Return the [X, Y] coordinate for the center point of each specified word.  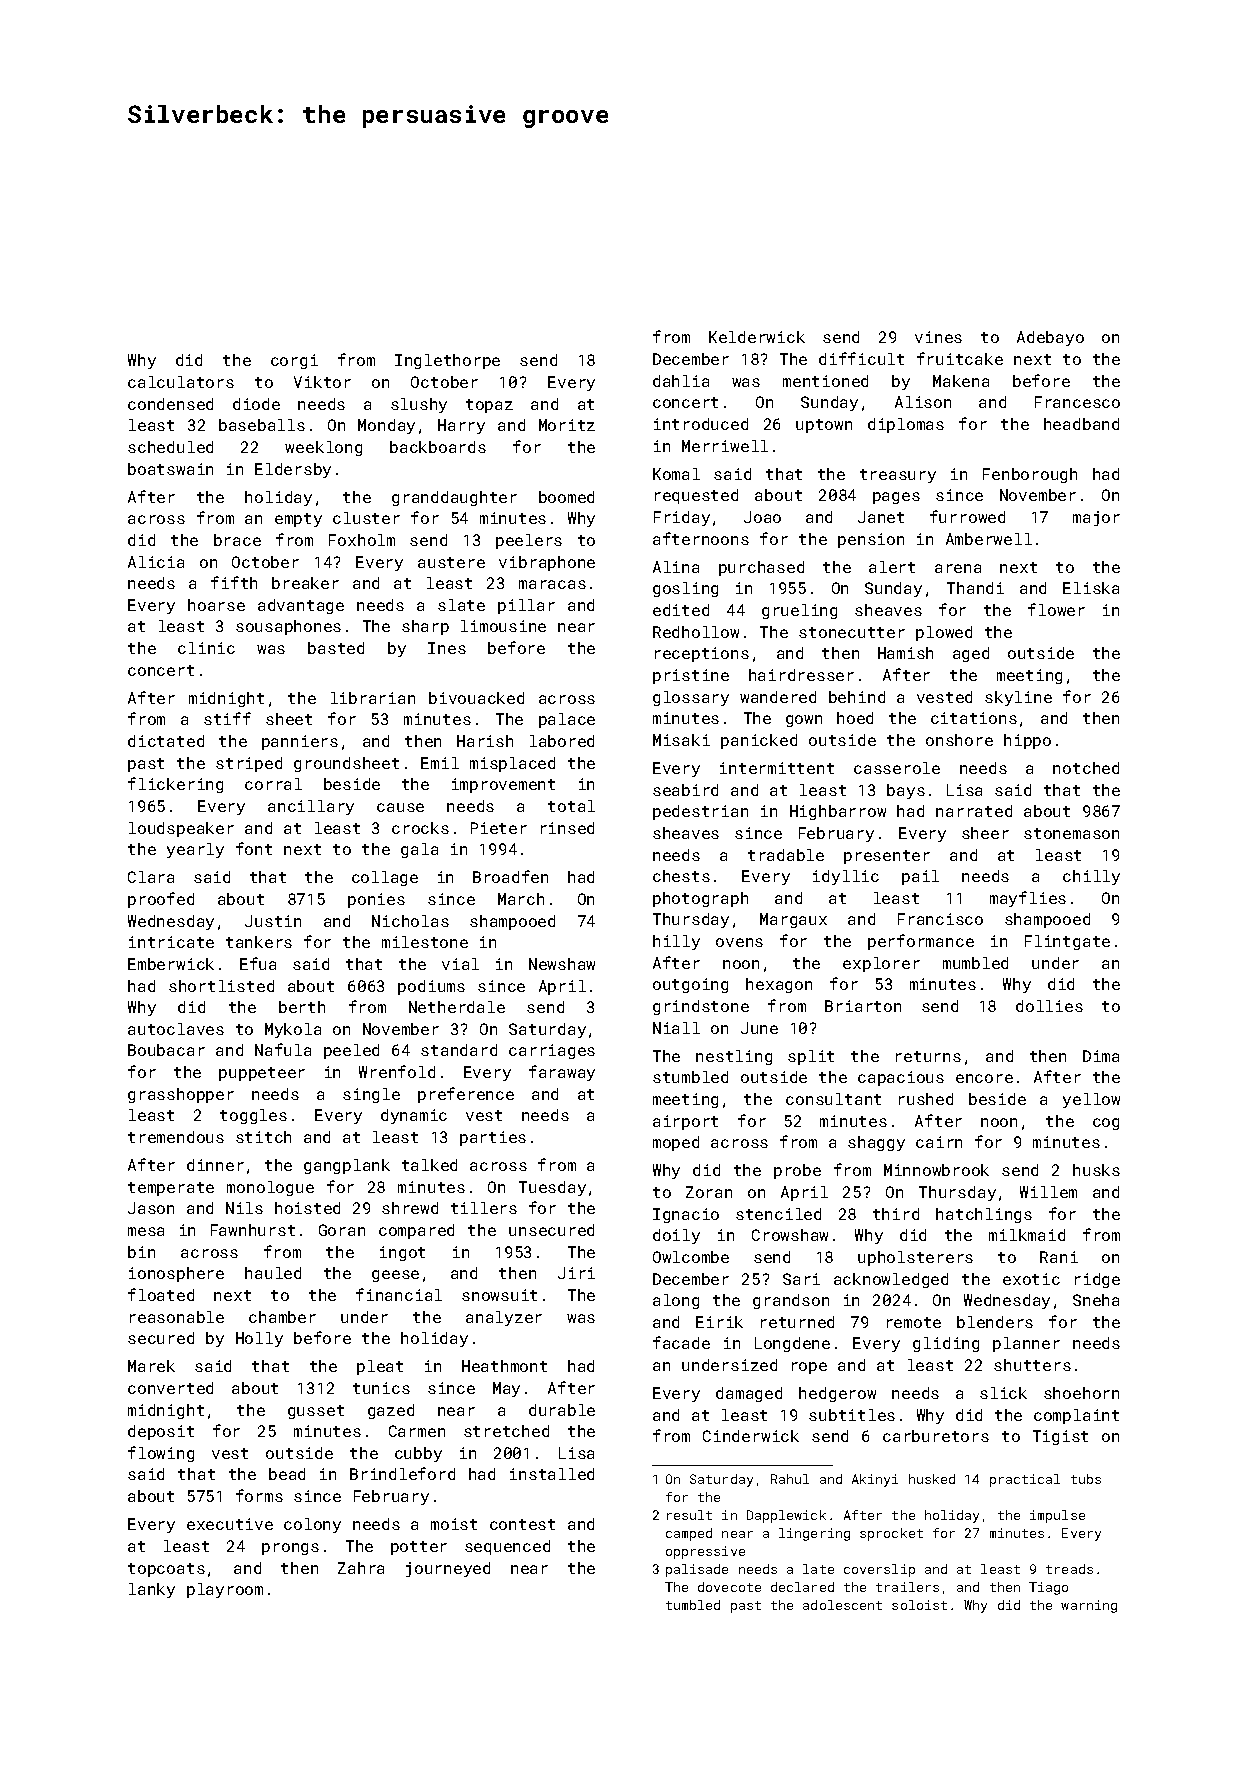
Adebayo [1050, 338]
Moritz [567, 425]
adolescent [842, 1605]
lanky [152, 1590]
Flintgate [1067, 942]
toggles [253, 1116]
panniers [300, 742]
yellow [1091, 1100]
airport [685, 1122]
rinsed [567, 828]
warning [1089, 1606]
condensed [170, 404]
